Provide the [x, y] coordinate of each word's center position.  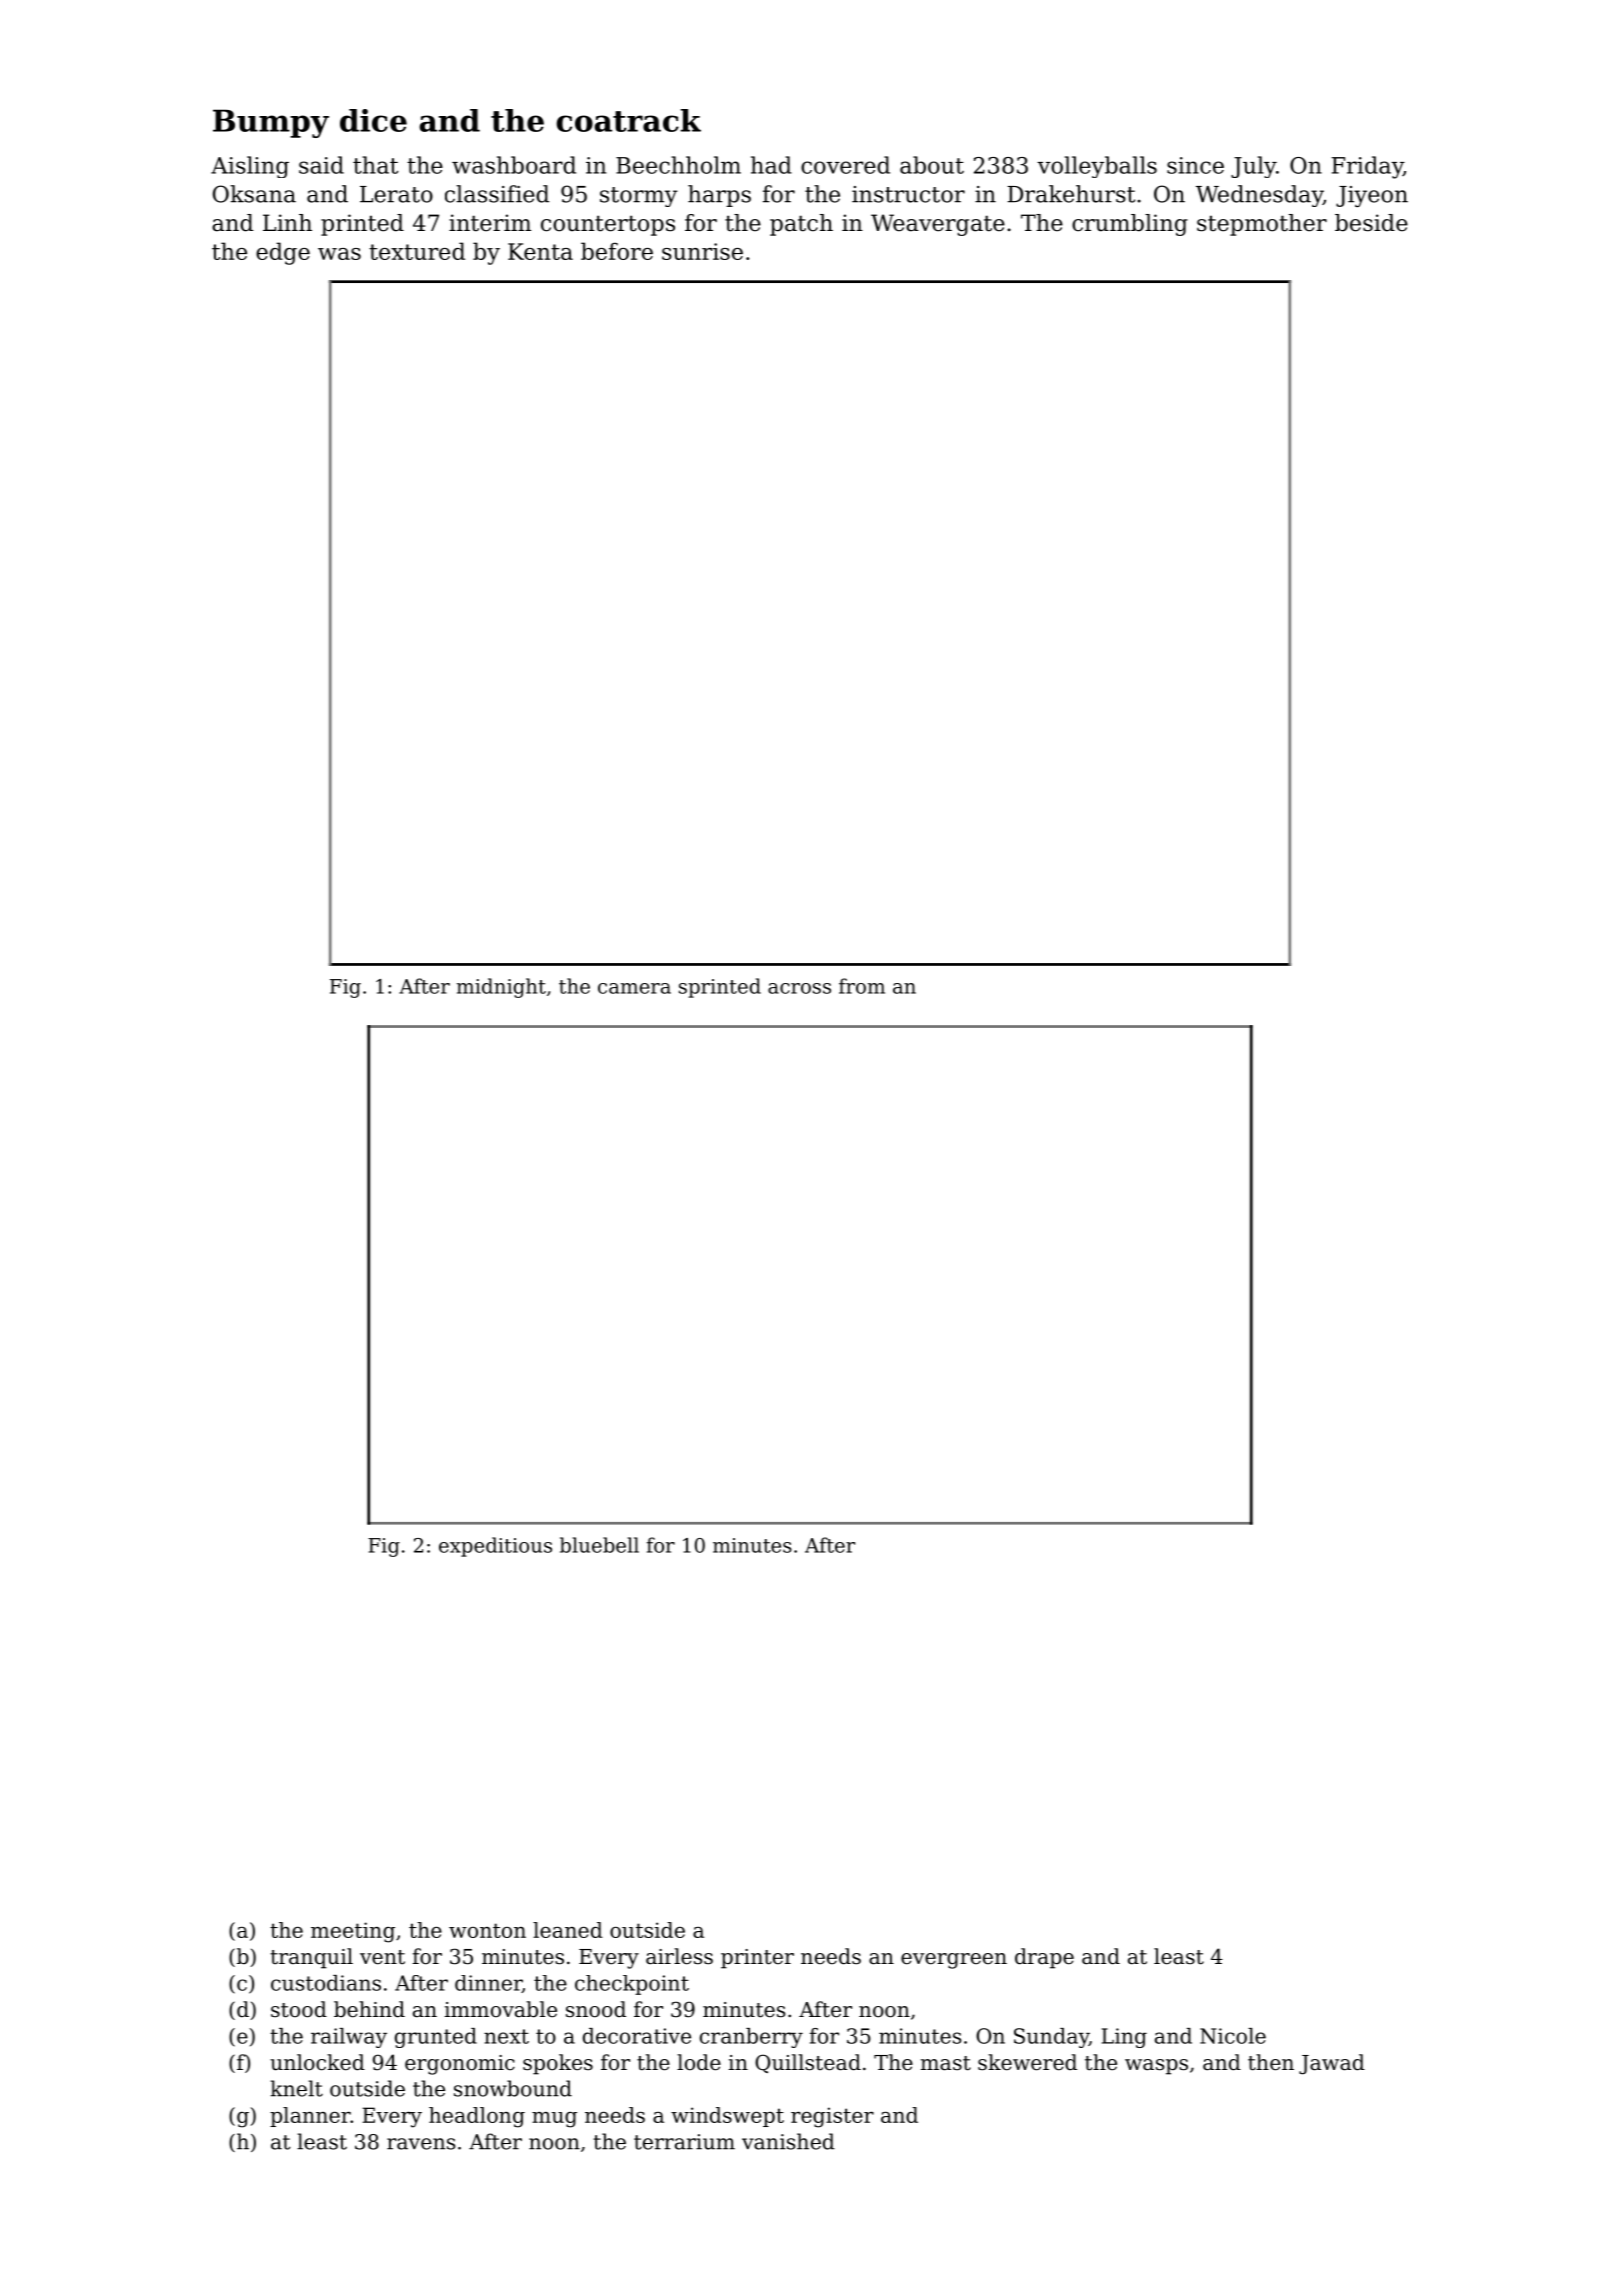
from [862, 986]
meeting [353, 1932]
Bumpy [271, 123]
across [799, 988]
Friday [1367, 167]
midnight [501, 988]
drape [1044, 1958]
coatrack [628, 120]
